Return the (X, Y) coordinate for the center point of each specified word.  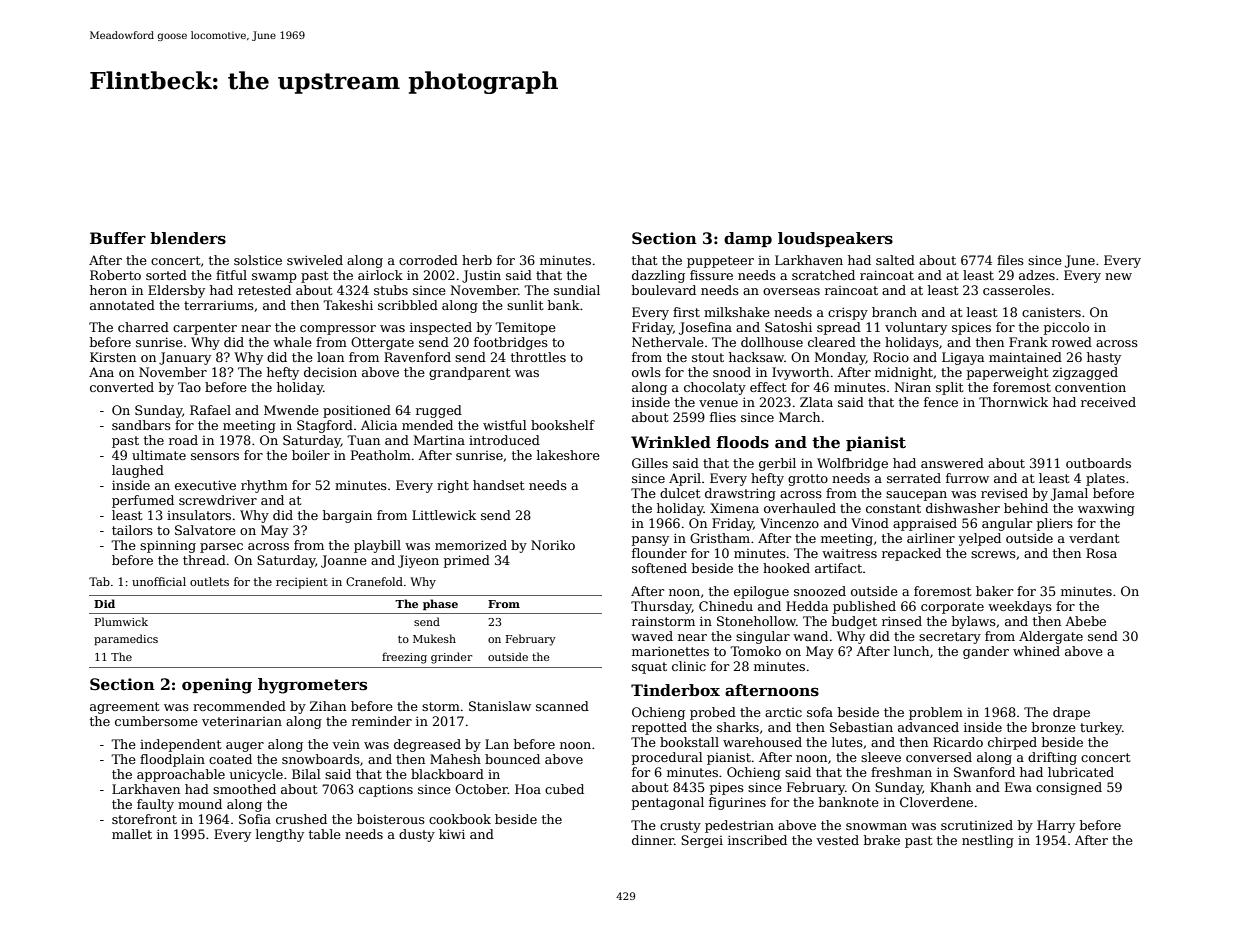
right (453, 486)
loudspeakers (835, 239)
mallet (132, 834)
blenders (188, 238)
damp (748, 239)
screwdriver (218, 500)
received (1108, 402)
